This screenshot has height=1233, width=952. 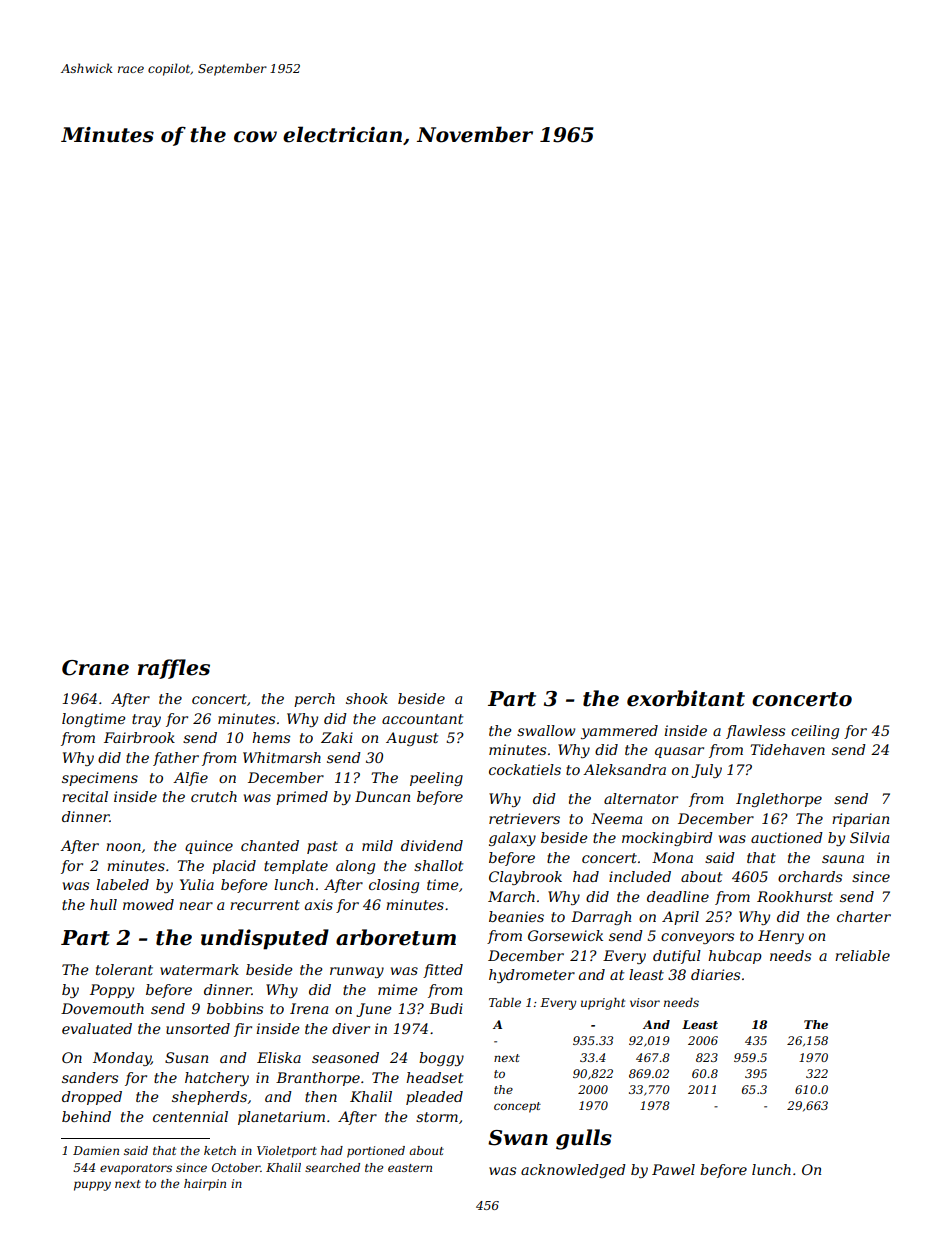 What do you see at coordinates (512, 839) in the screenshot?
I see `galaxy` at bounding box center [512, 839].
